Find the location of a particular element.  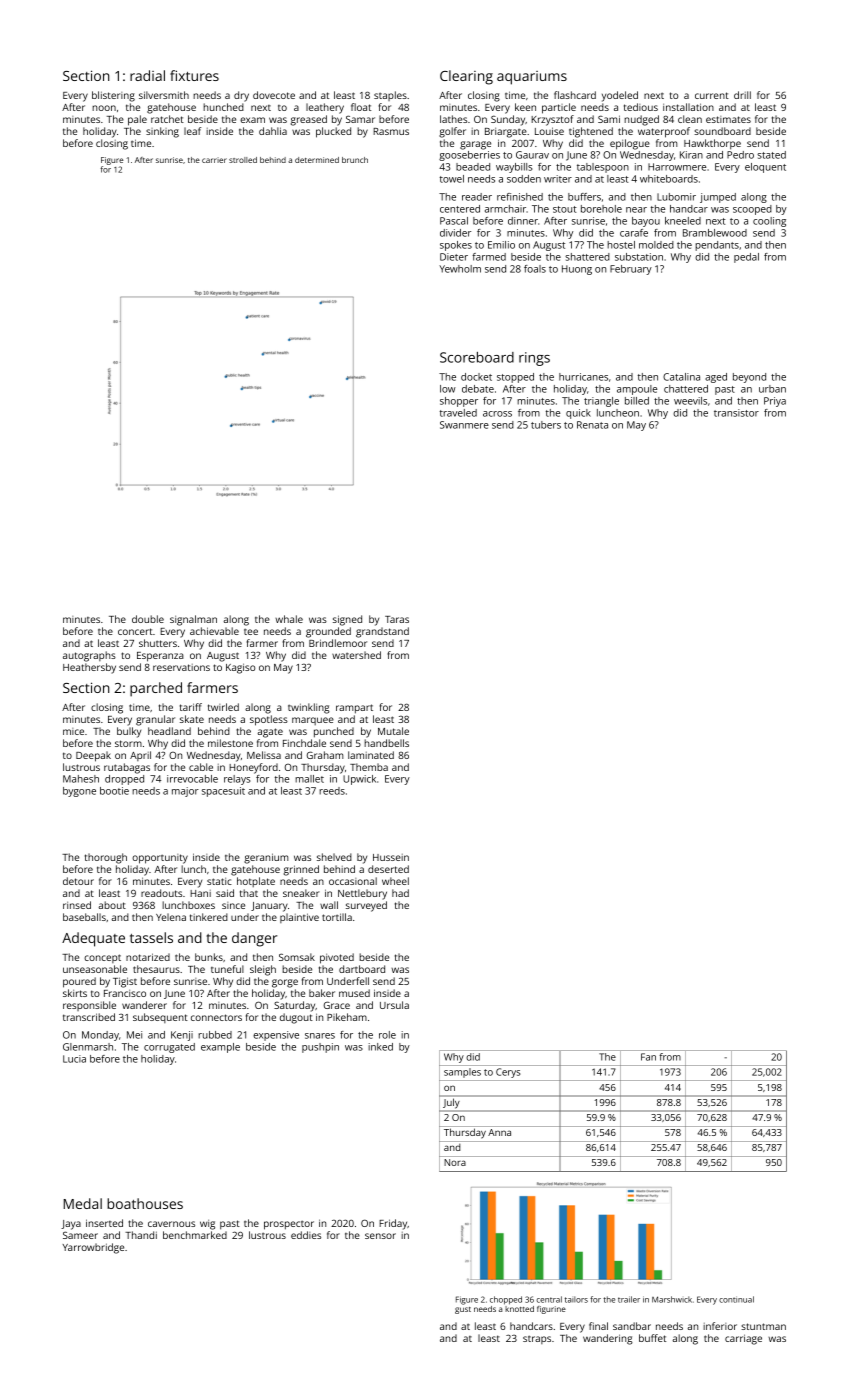

lathes is located at coordinates (453, 119).
